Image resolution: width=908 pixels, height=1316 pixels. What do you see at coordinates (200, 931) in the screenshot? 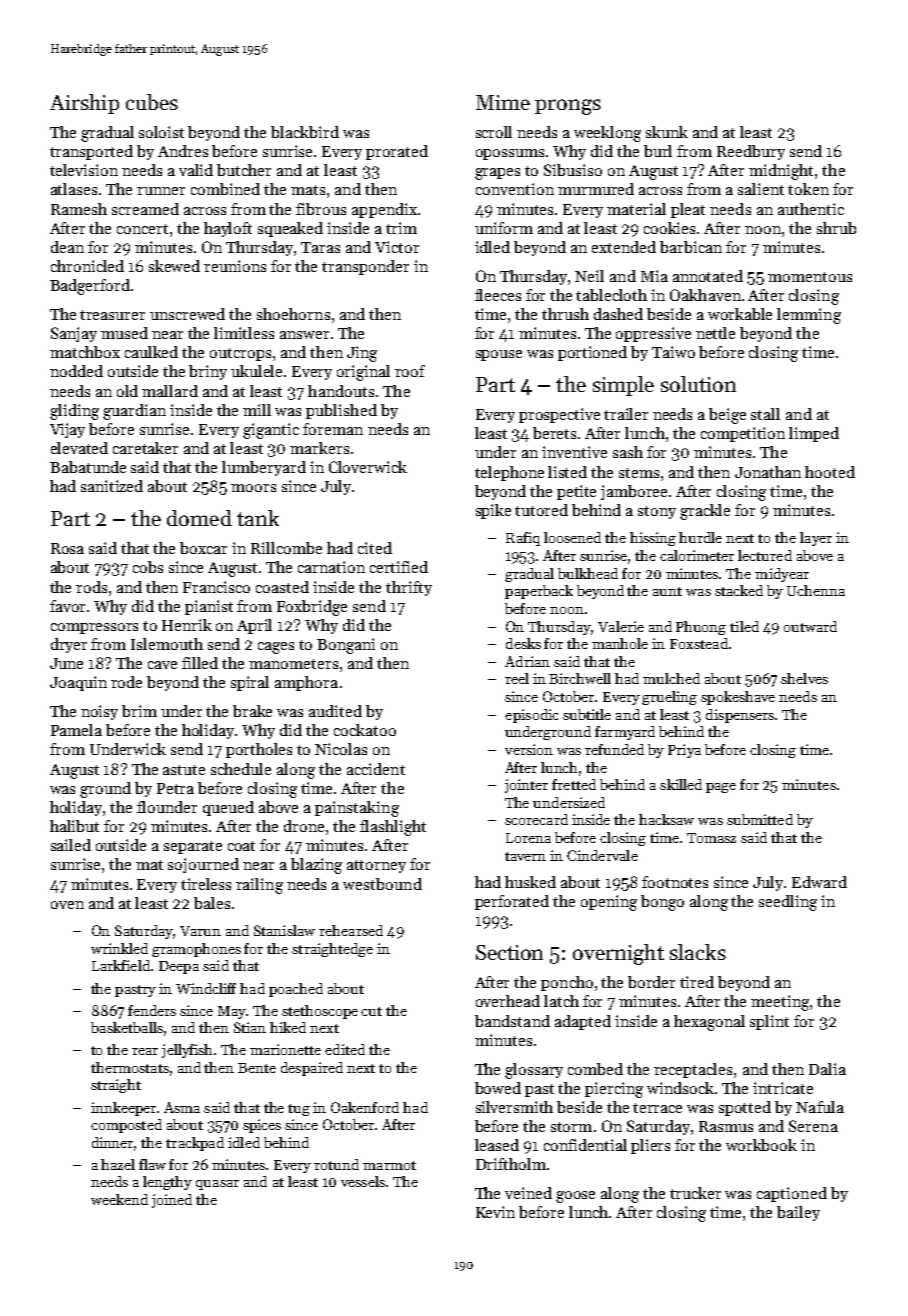
I see `Varun` at bounding box center [200, 931].
